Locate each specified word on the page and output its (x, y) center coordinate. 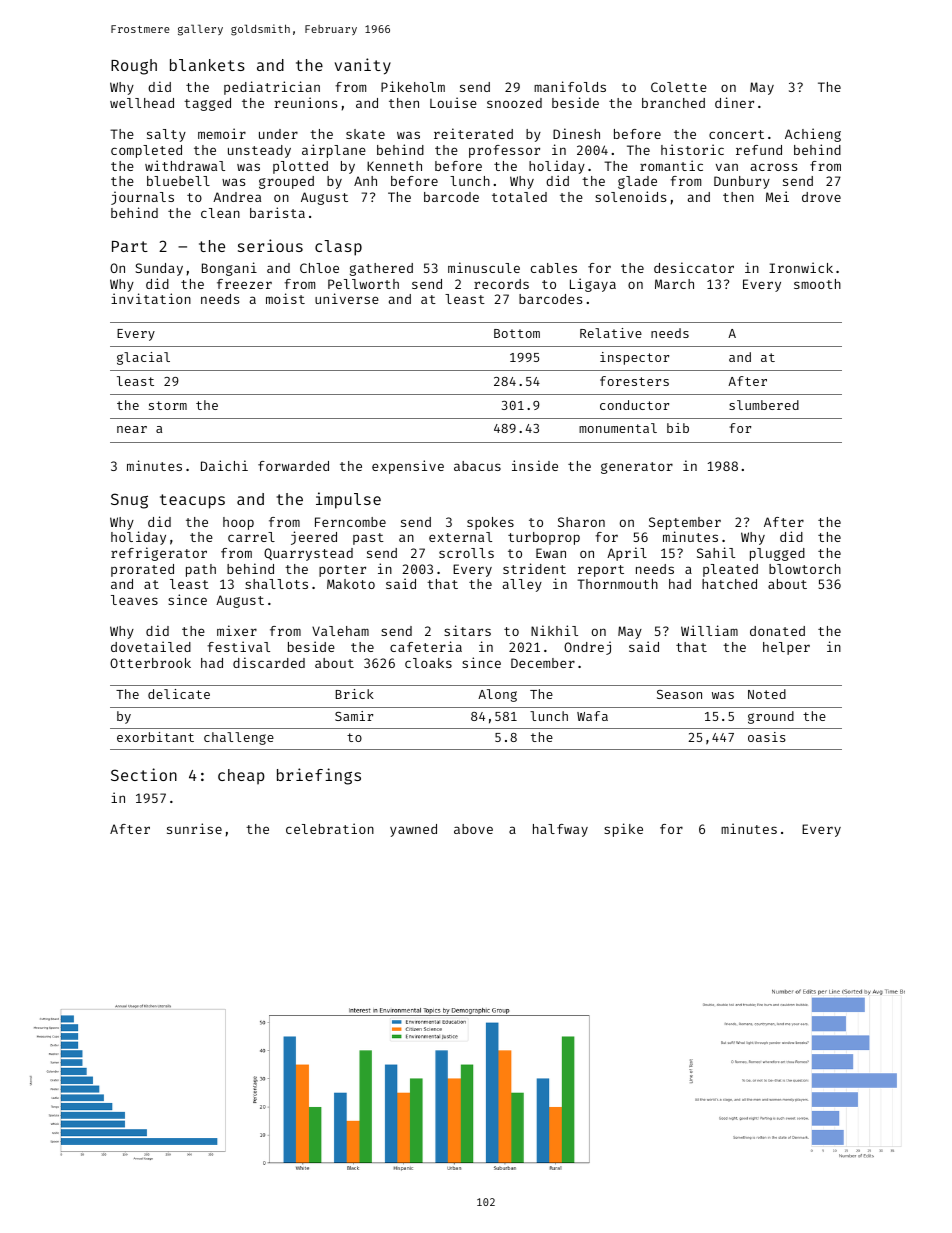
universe (347, 298)
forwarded (293, 466)
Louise (453, 102)
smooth (817, 284)
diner (734, 102)
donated (777, 631)
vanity (363, 66)
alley (522, 585)
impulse (348, 500)
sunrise (194, 828)
